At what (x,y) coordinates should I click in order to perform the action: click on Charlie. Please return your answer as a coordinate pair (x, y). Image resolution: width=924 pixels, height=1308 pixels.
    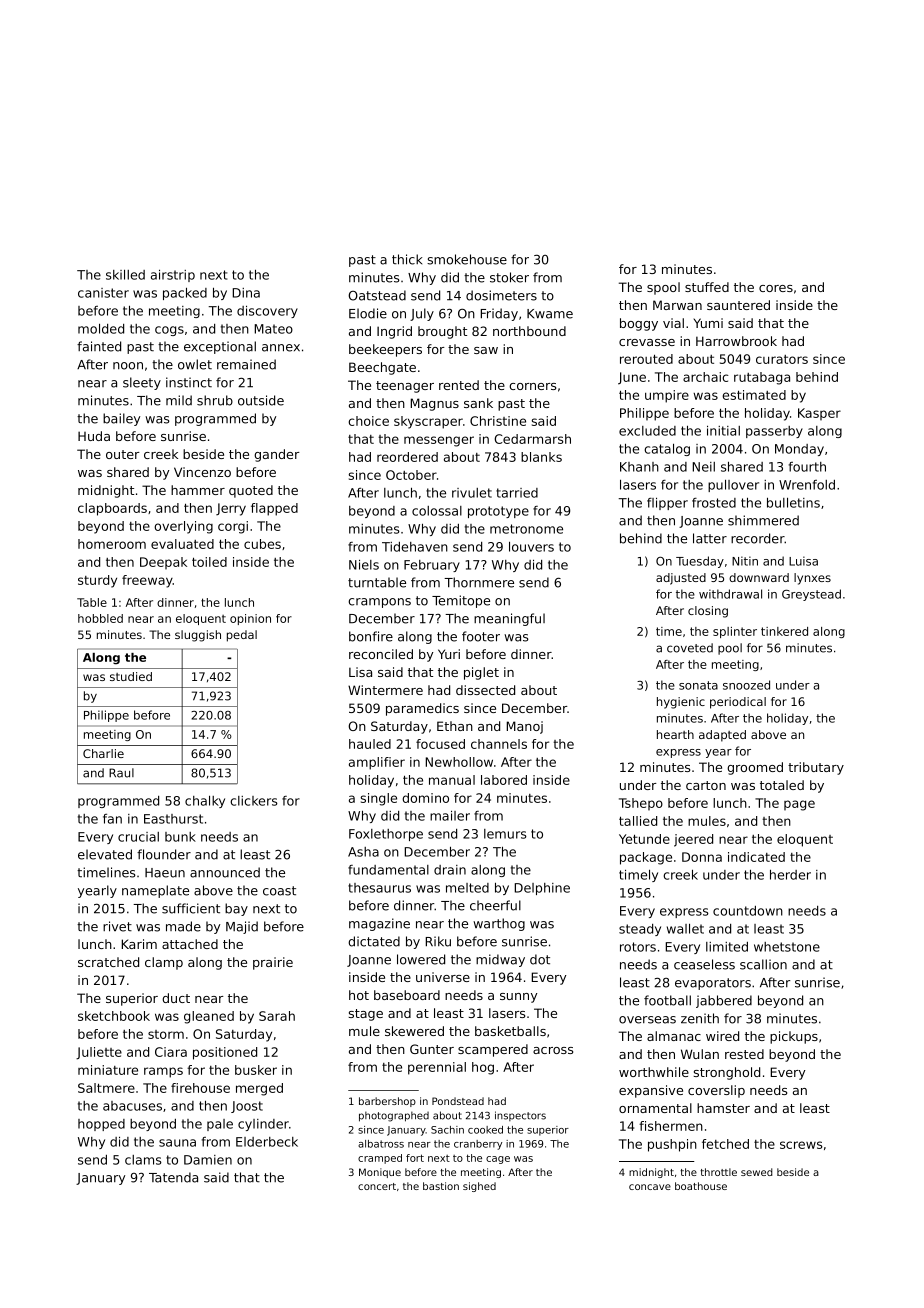
    Looking at the image, I should click on (103, 753).
